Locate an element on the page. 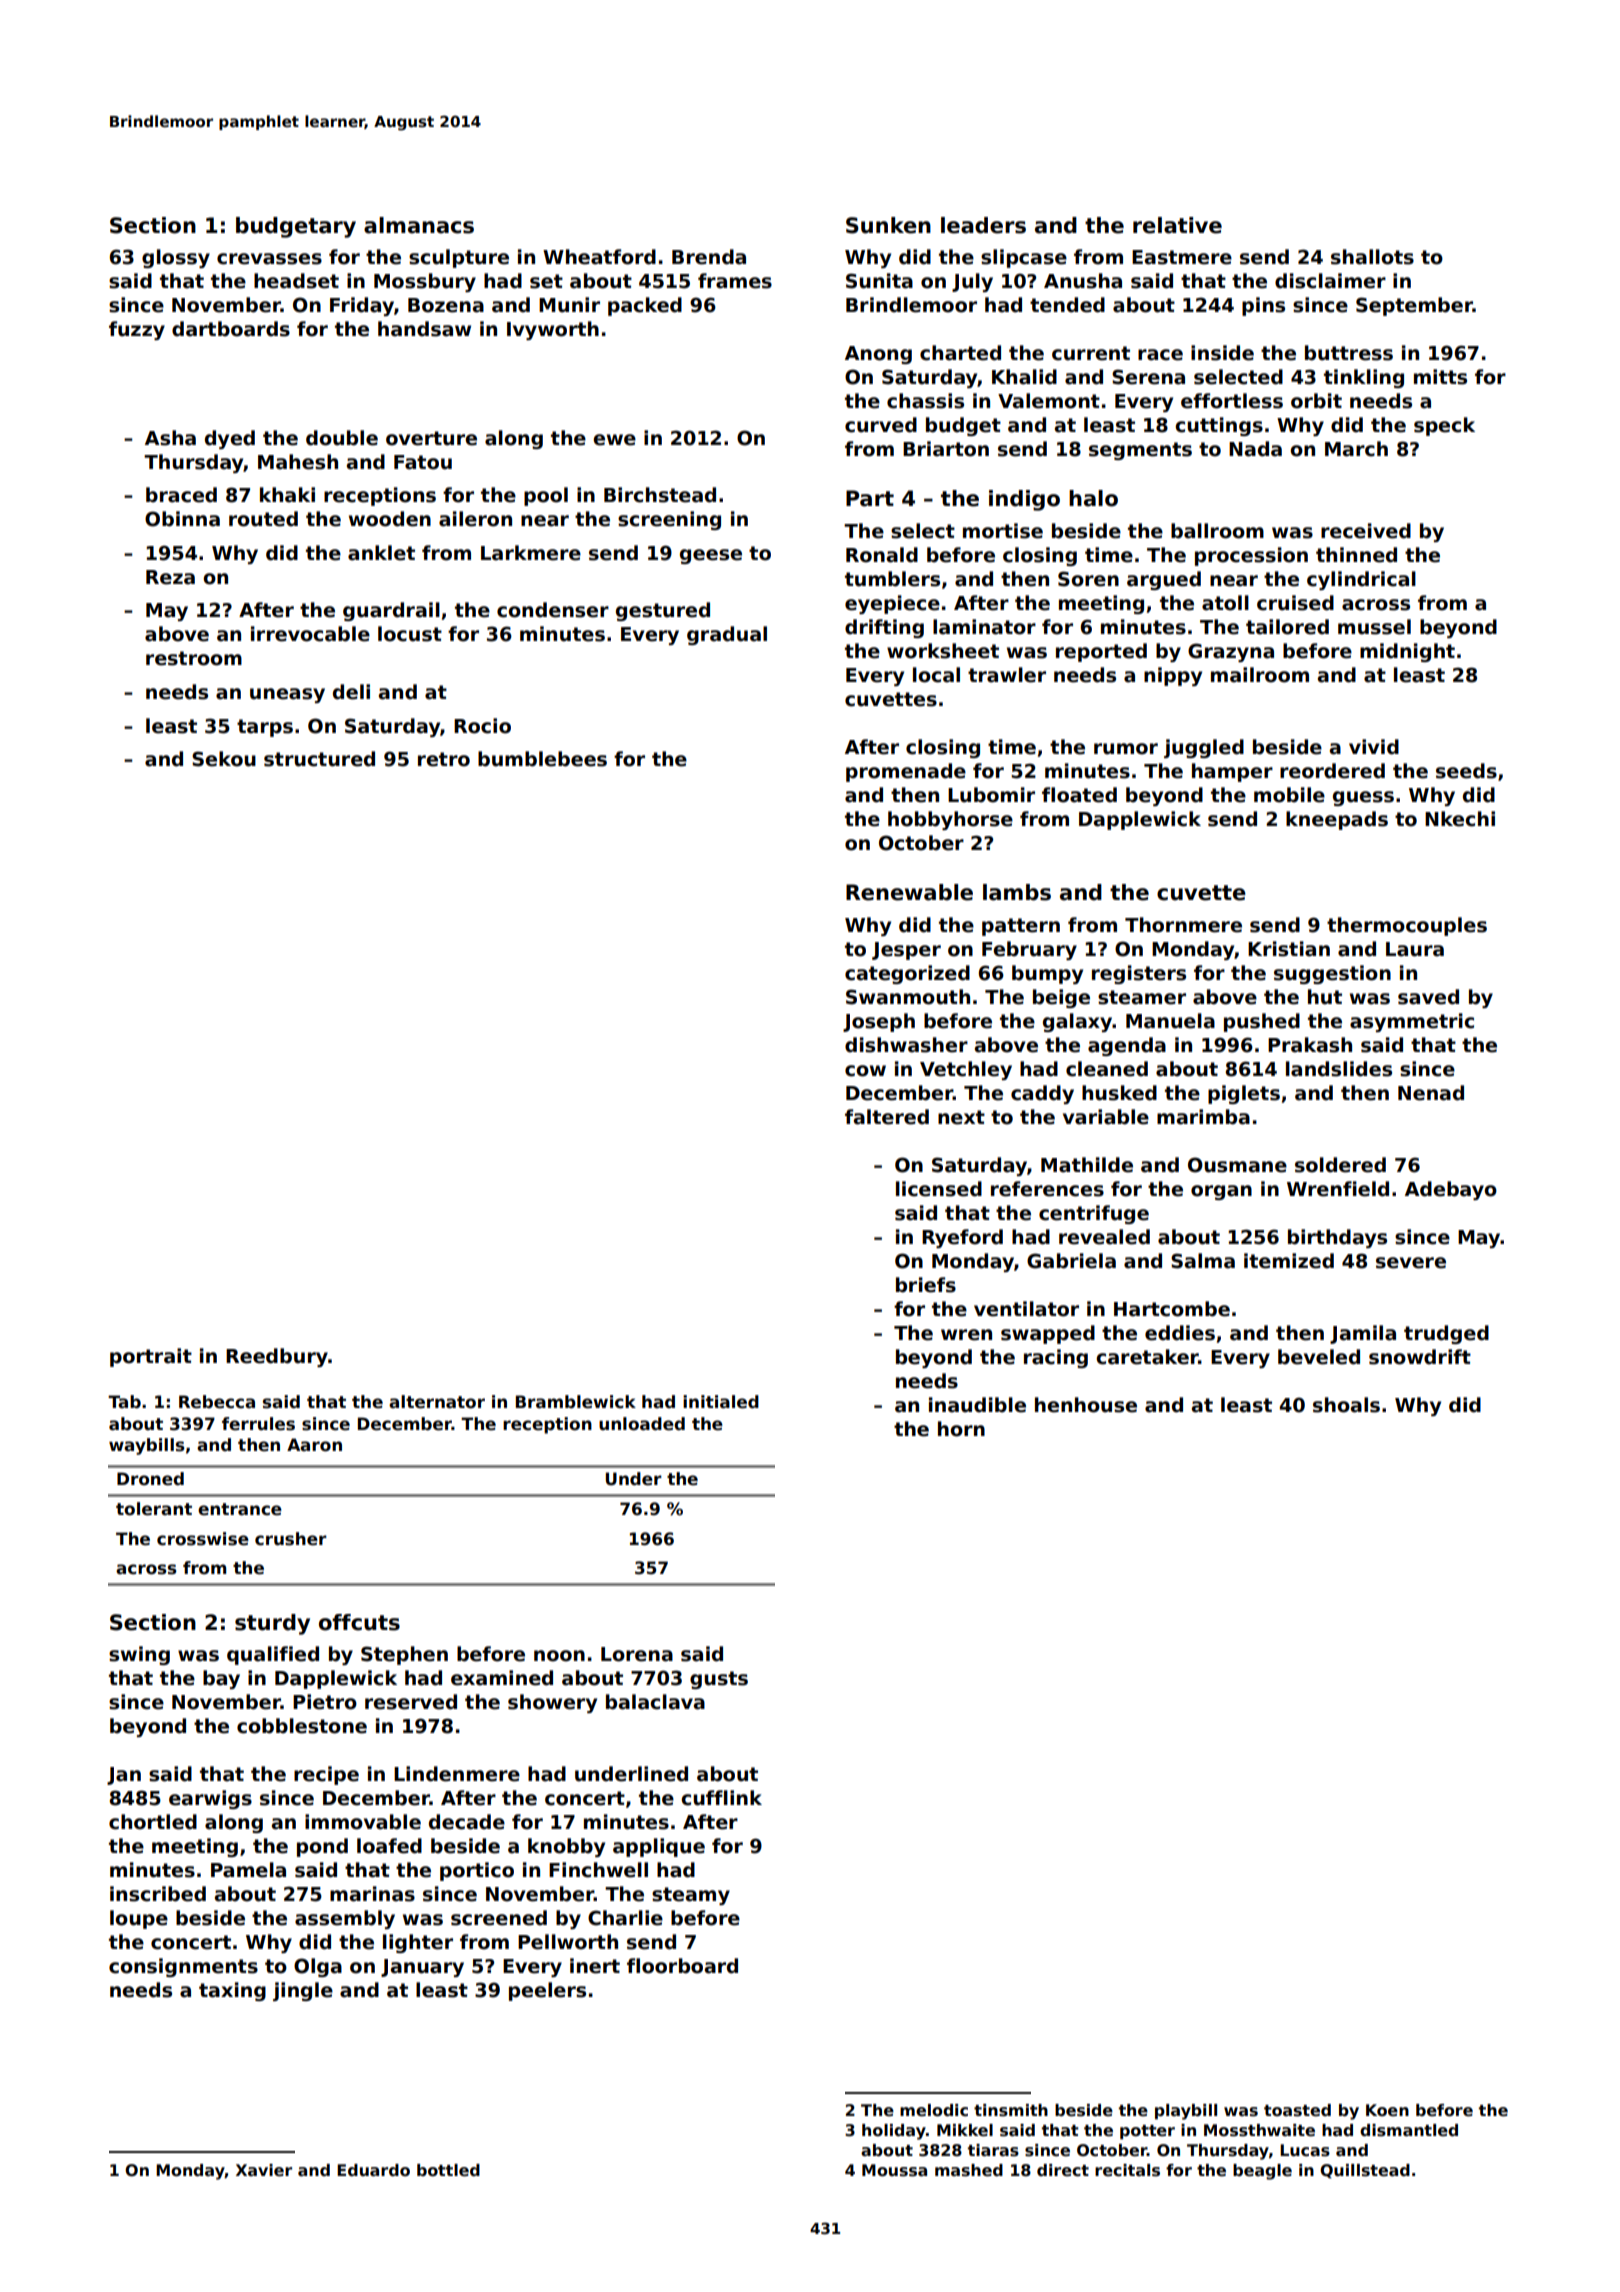 The image size is (1620, 2292). relative is located at coordinates (1177, 225).
